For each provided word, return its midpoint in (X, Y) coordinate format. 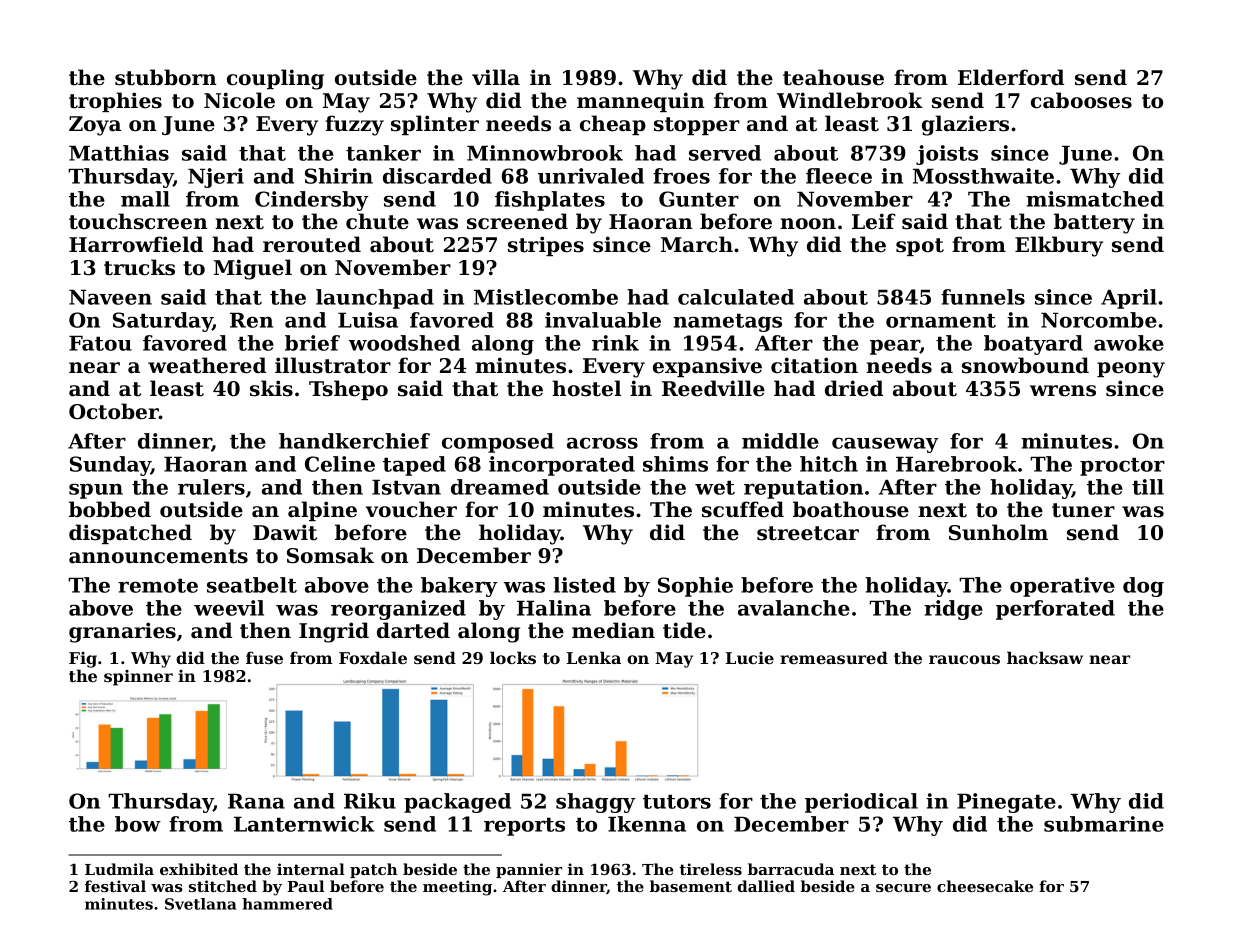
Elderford (1011, 77)
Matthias (119, 153)
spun (96, 491)
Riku (370, 801)
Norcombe (1099, 320)
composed (498, 443)
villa (496, 77)
